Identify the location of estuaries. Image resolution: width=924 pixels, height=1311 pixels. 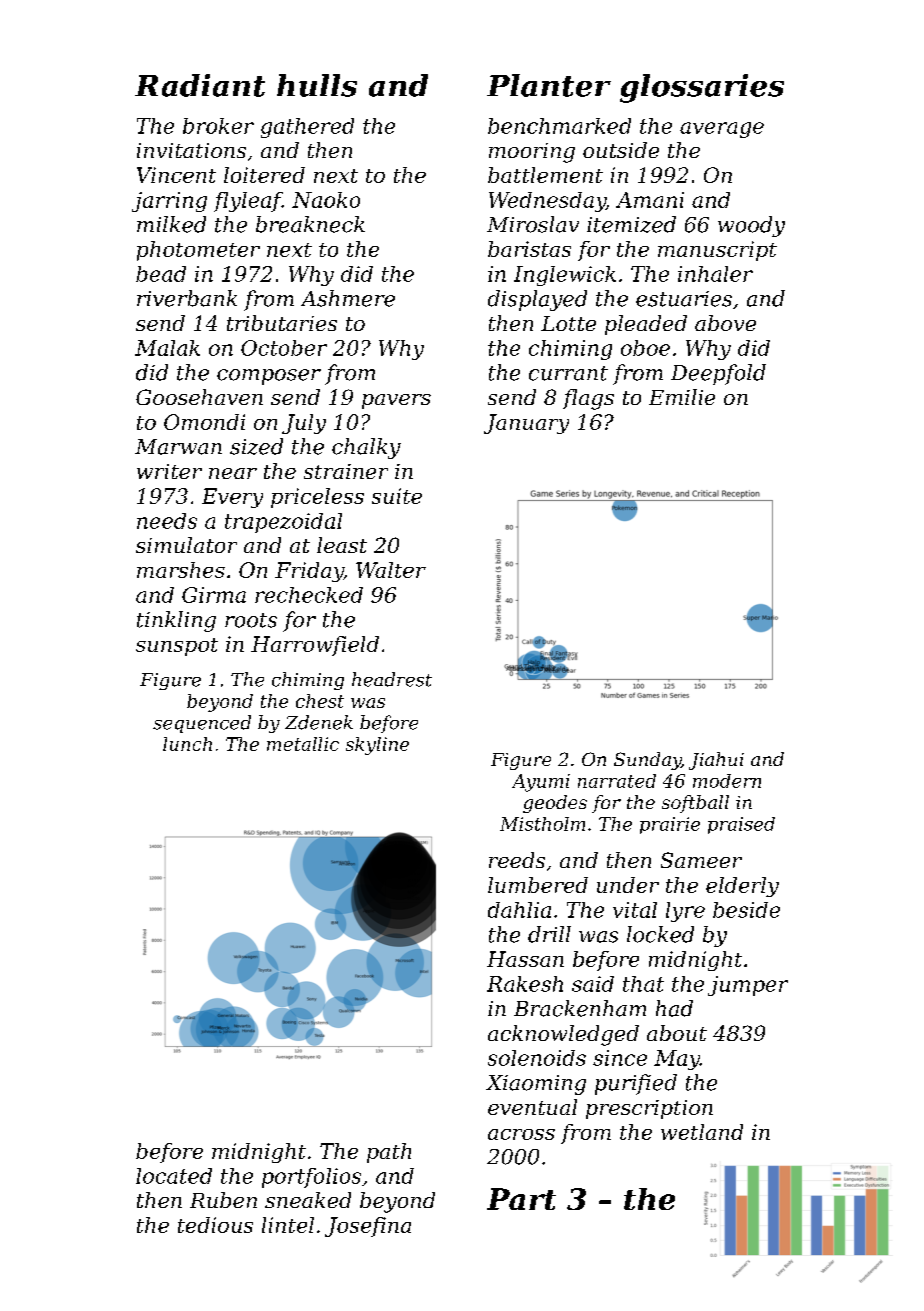
(684, 299).
